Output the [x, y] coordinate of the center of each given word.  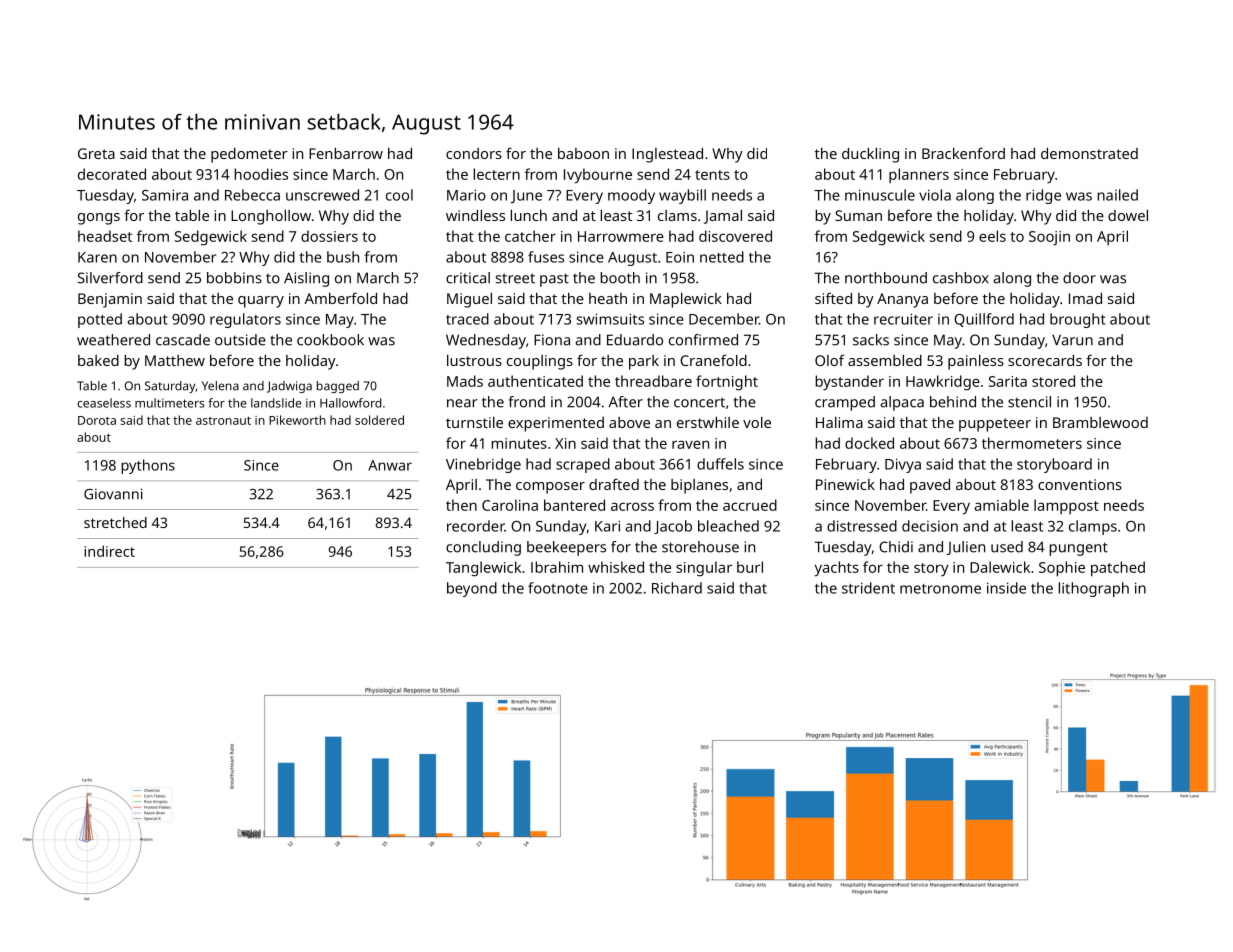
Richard [677, 588]
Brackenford [963, 153]
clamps [1093, 527]
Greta [96, 153]
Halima [839, 422]
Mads [465, 381]
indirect [109, 551]
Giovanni [113, 494]
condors [474, 153]
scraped [583, 465]
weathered [113, 340]
